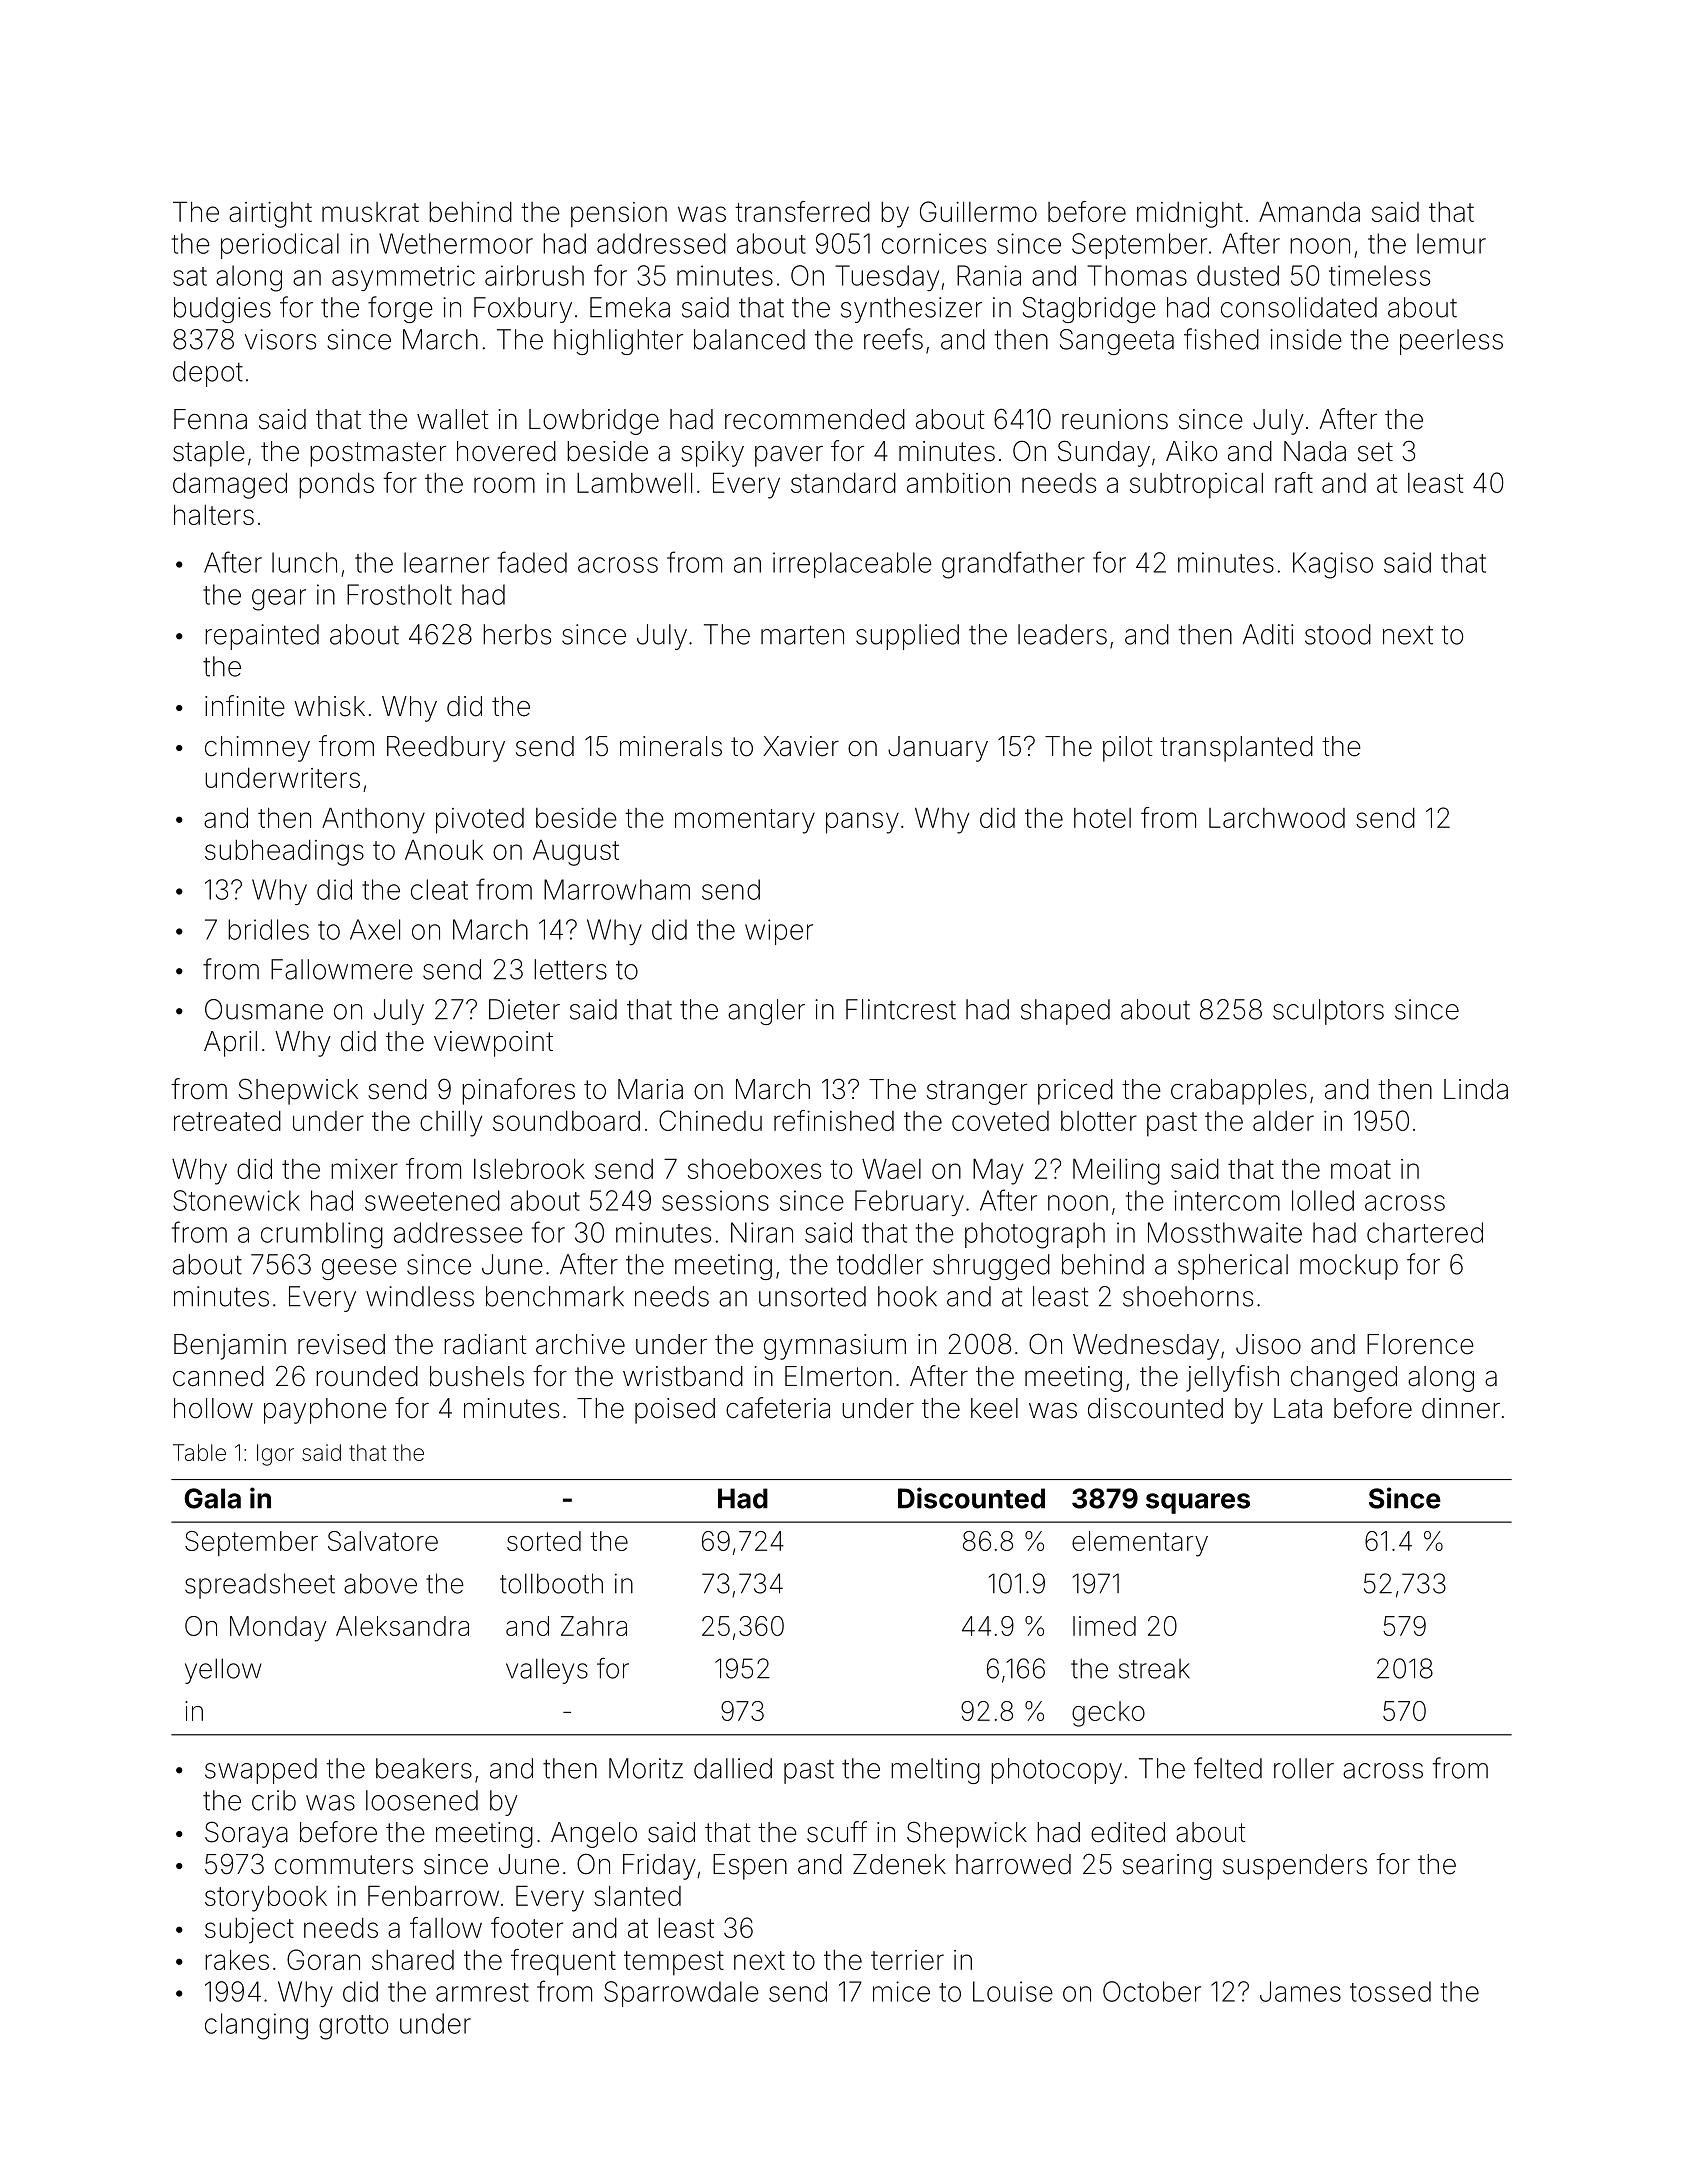 The width and height of the screenshot is (1683, 2178). Describe the element at coordinates (852, 565) in the screenshot. I see `irreplaceable` at that location.
